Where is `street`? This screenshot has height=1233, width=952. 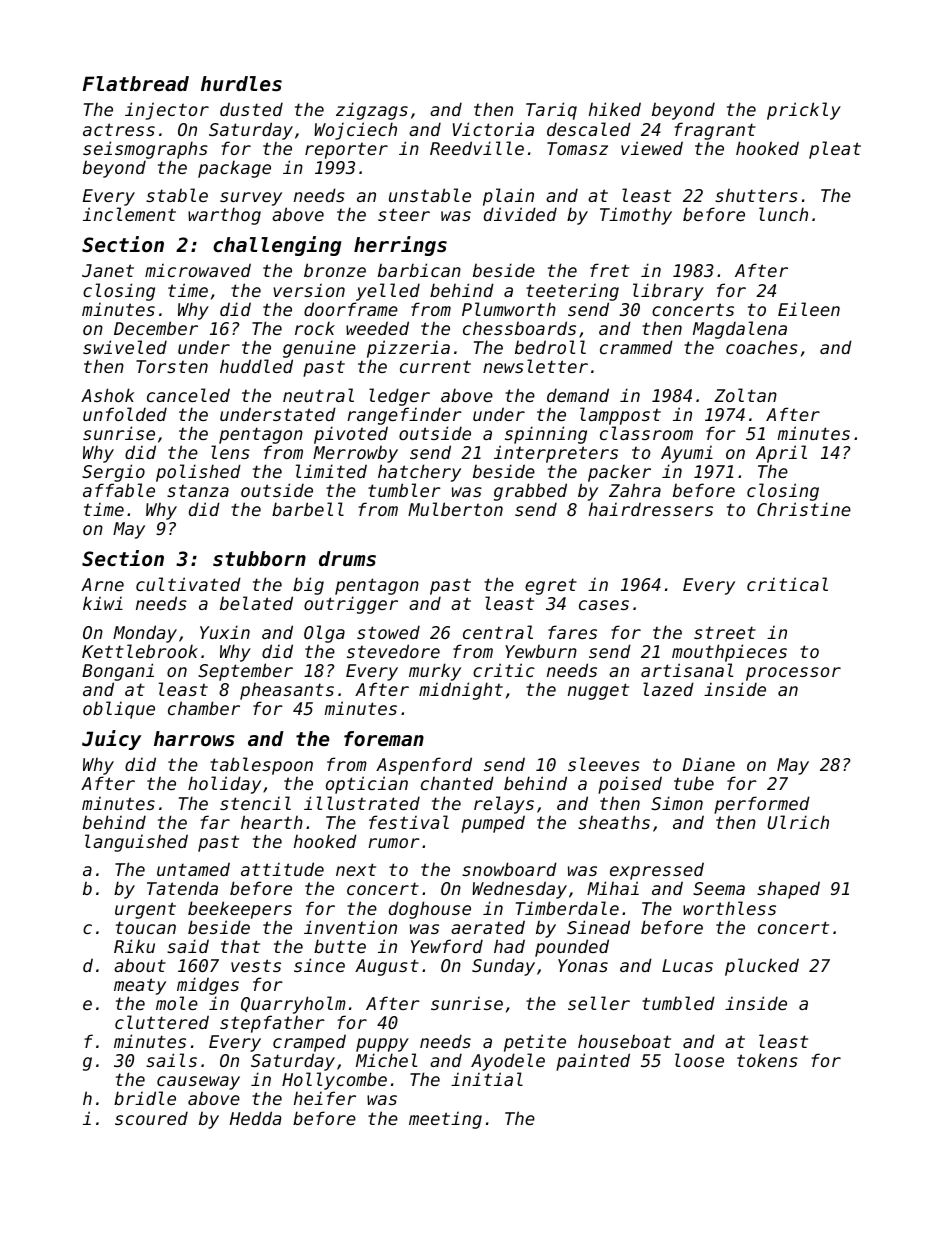 street is located at coordinates (725, 632).
